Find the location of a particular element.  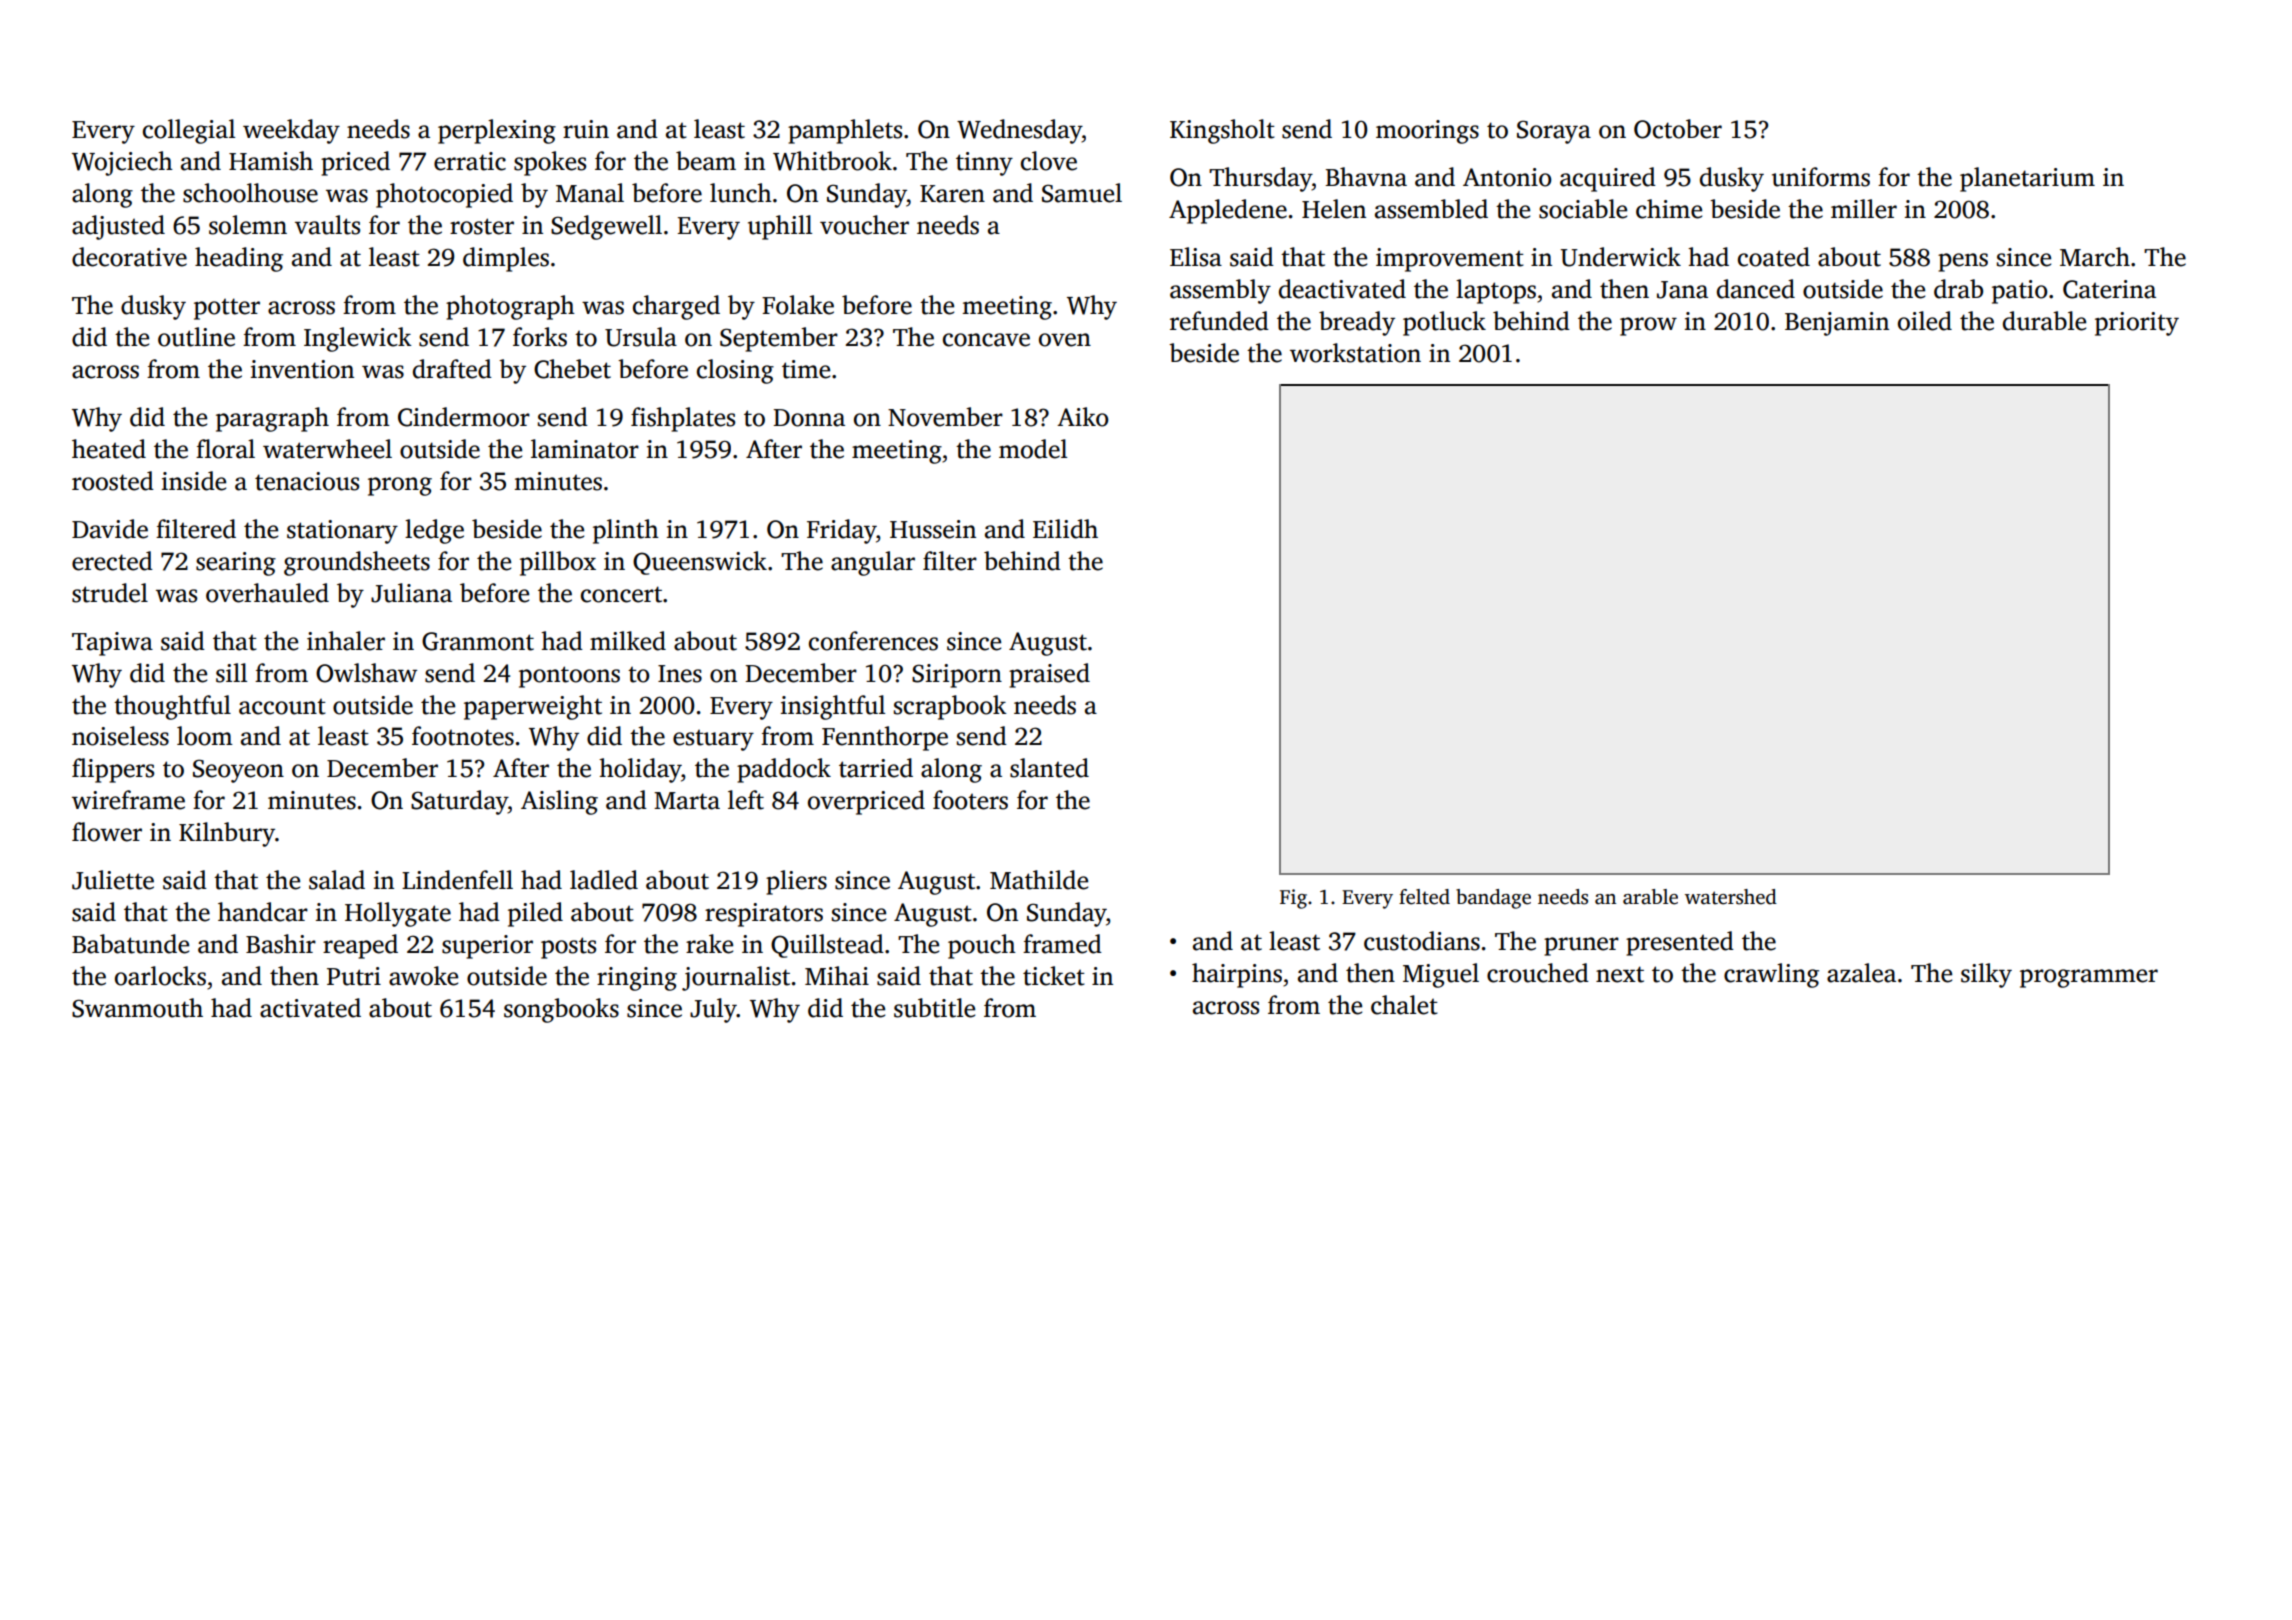

workstation is located at coordinates (1355, 353).
